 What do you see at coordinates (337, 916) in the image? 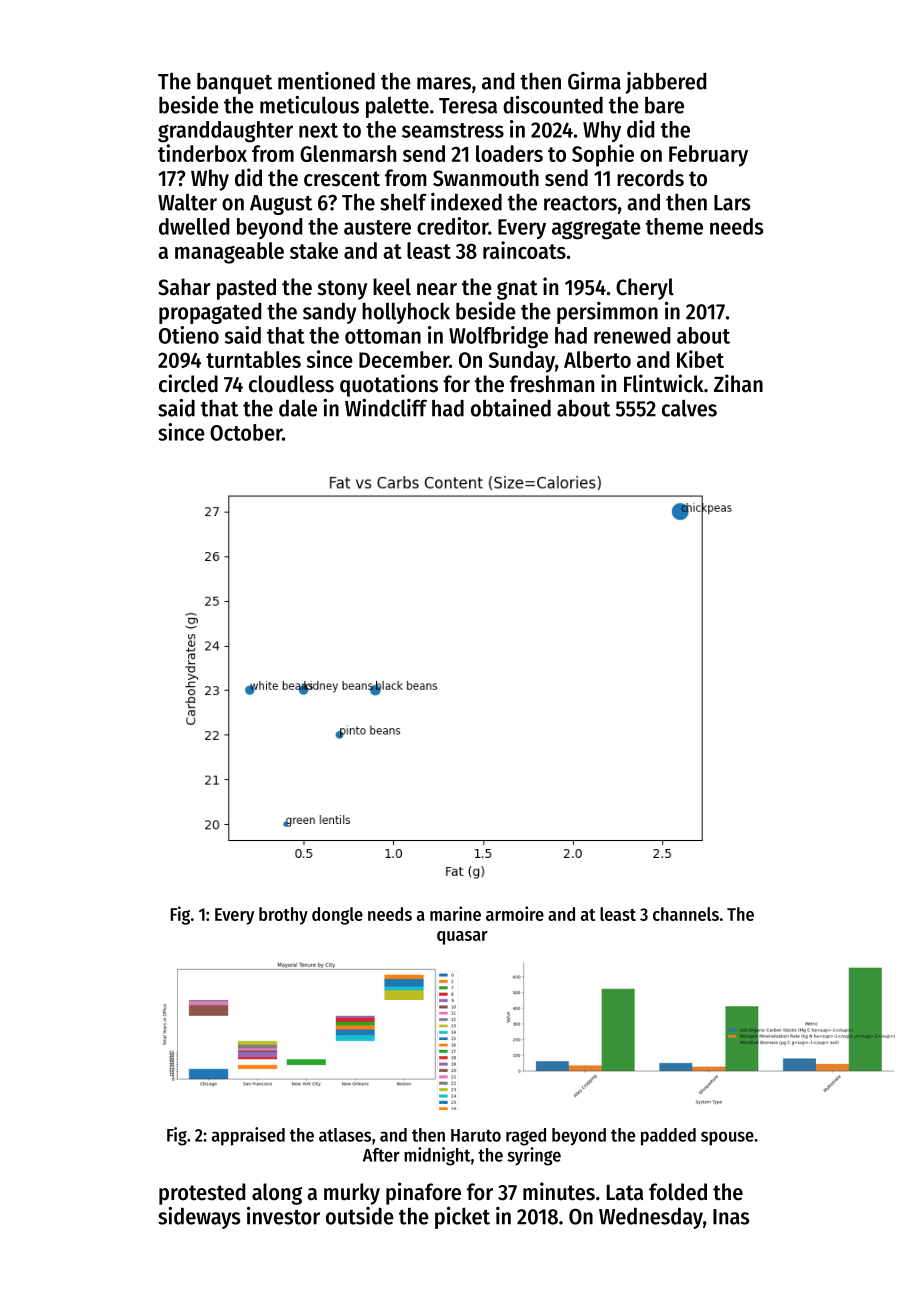
I see `dongle` at bounding box center [337, 916].
